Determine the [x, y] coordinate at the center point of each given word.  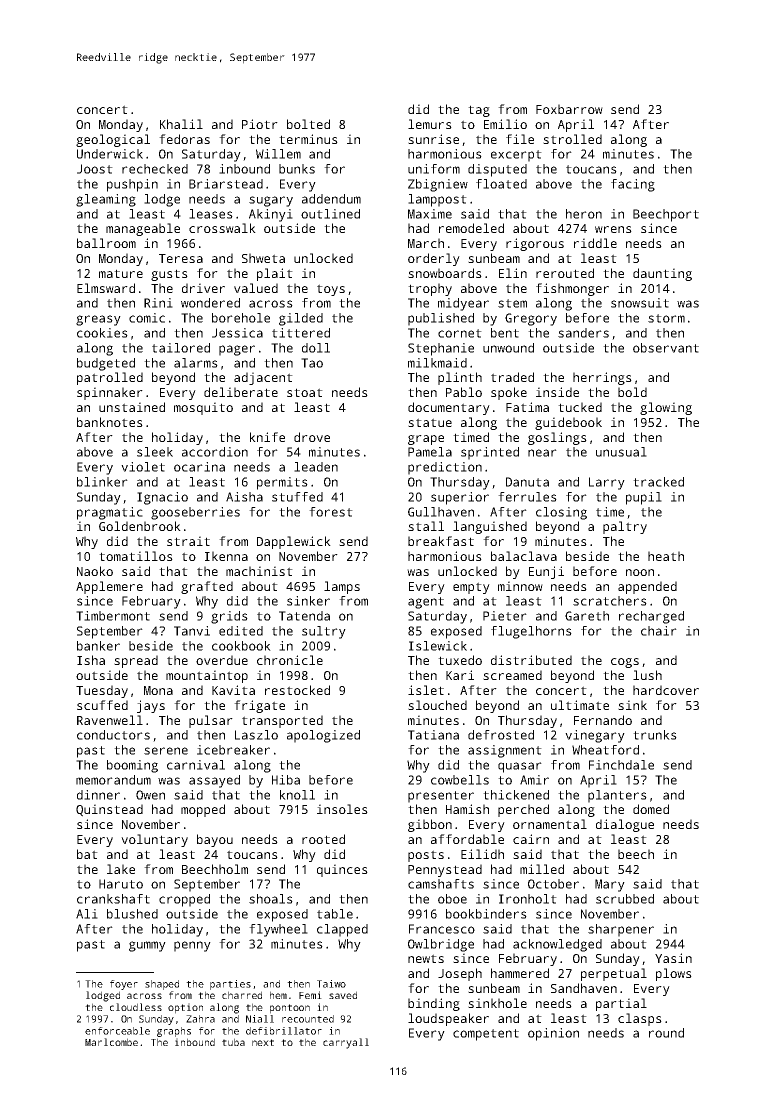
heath [666, 556]
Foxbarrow [569, 109]
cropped [184, 900]
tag [479, 111]
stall [426, 526]
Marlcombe [111, 1042]
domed [651, 809]
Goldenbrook [140, 526]
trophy [430, 289]
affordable [467, 839]
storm [666, 318]
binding [434, 1004]
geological [113, 140]
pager [237, 350]
